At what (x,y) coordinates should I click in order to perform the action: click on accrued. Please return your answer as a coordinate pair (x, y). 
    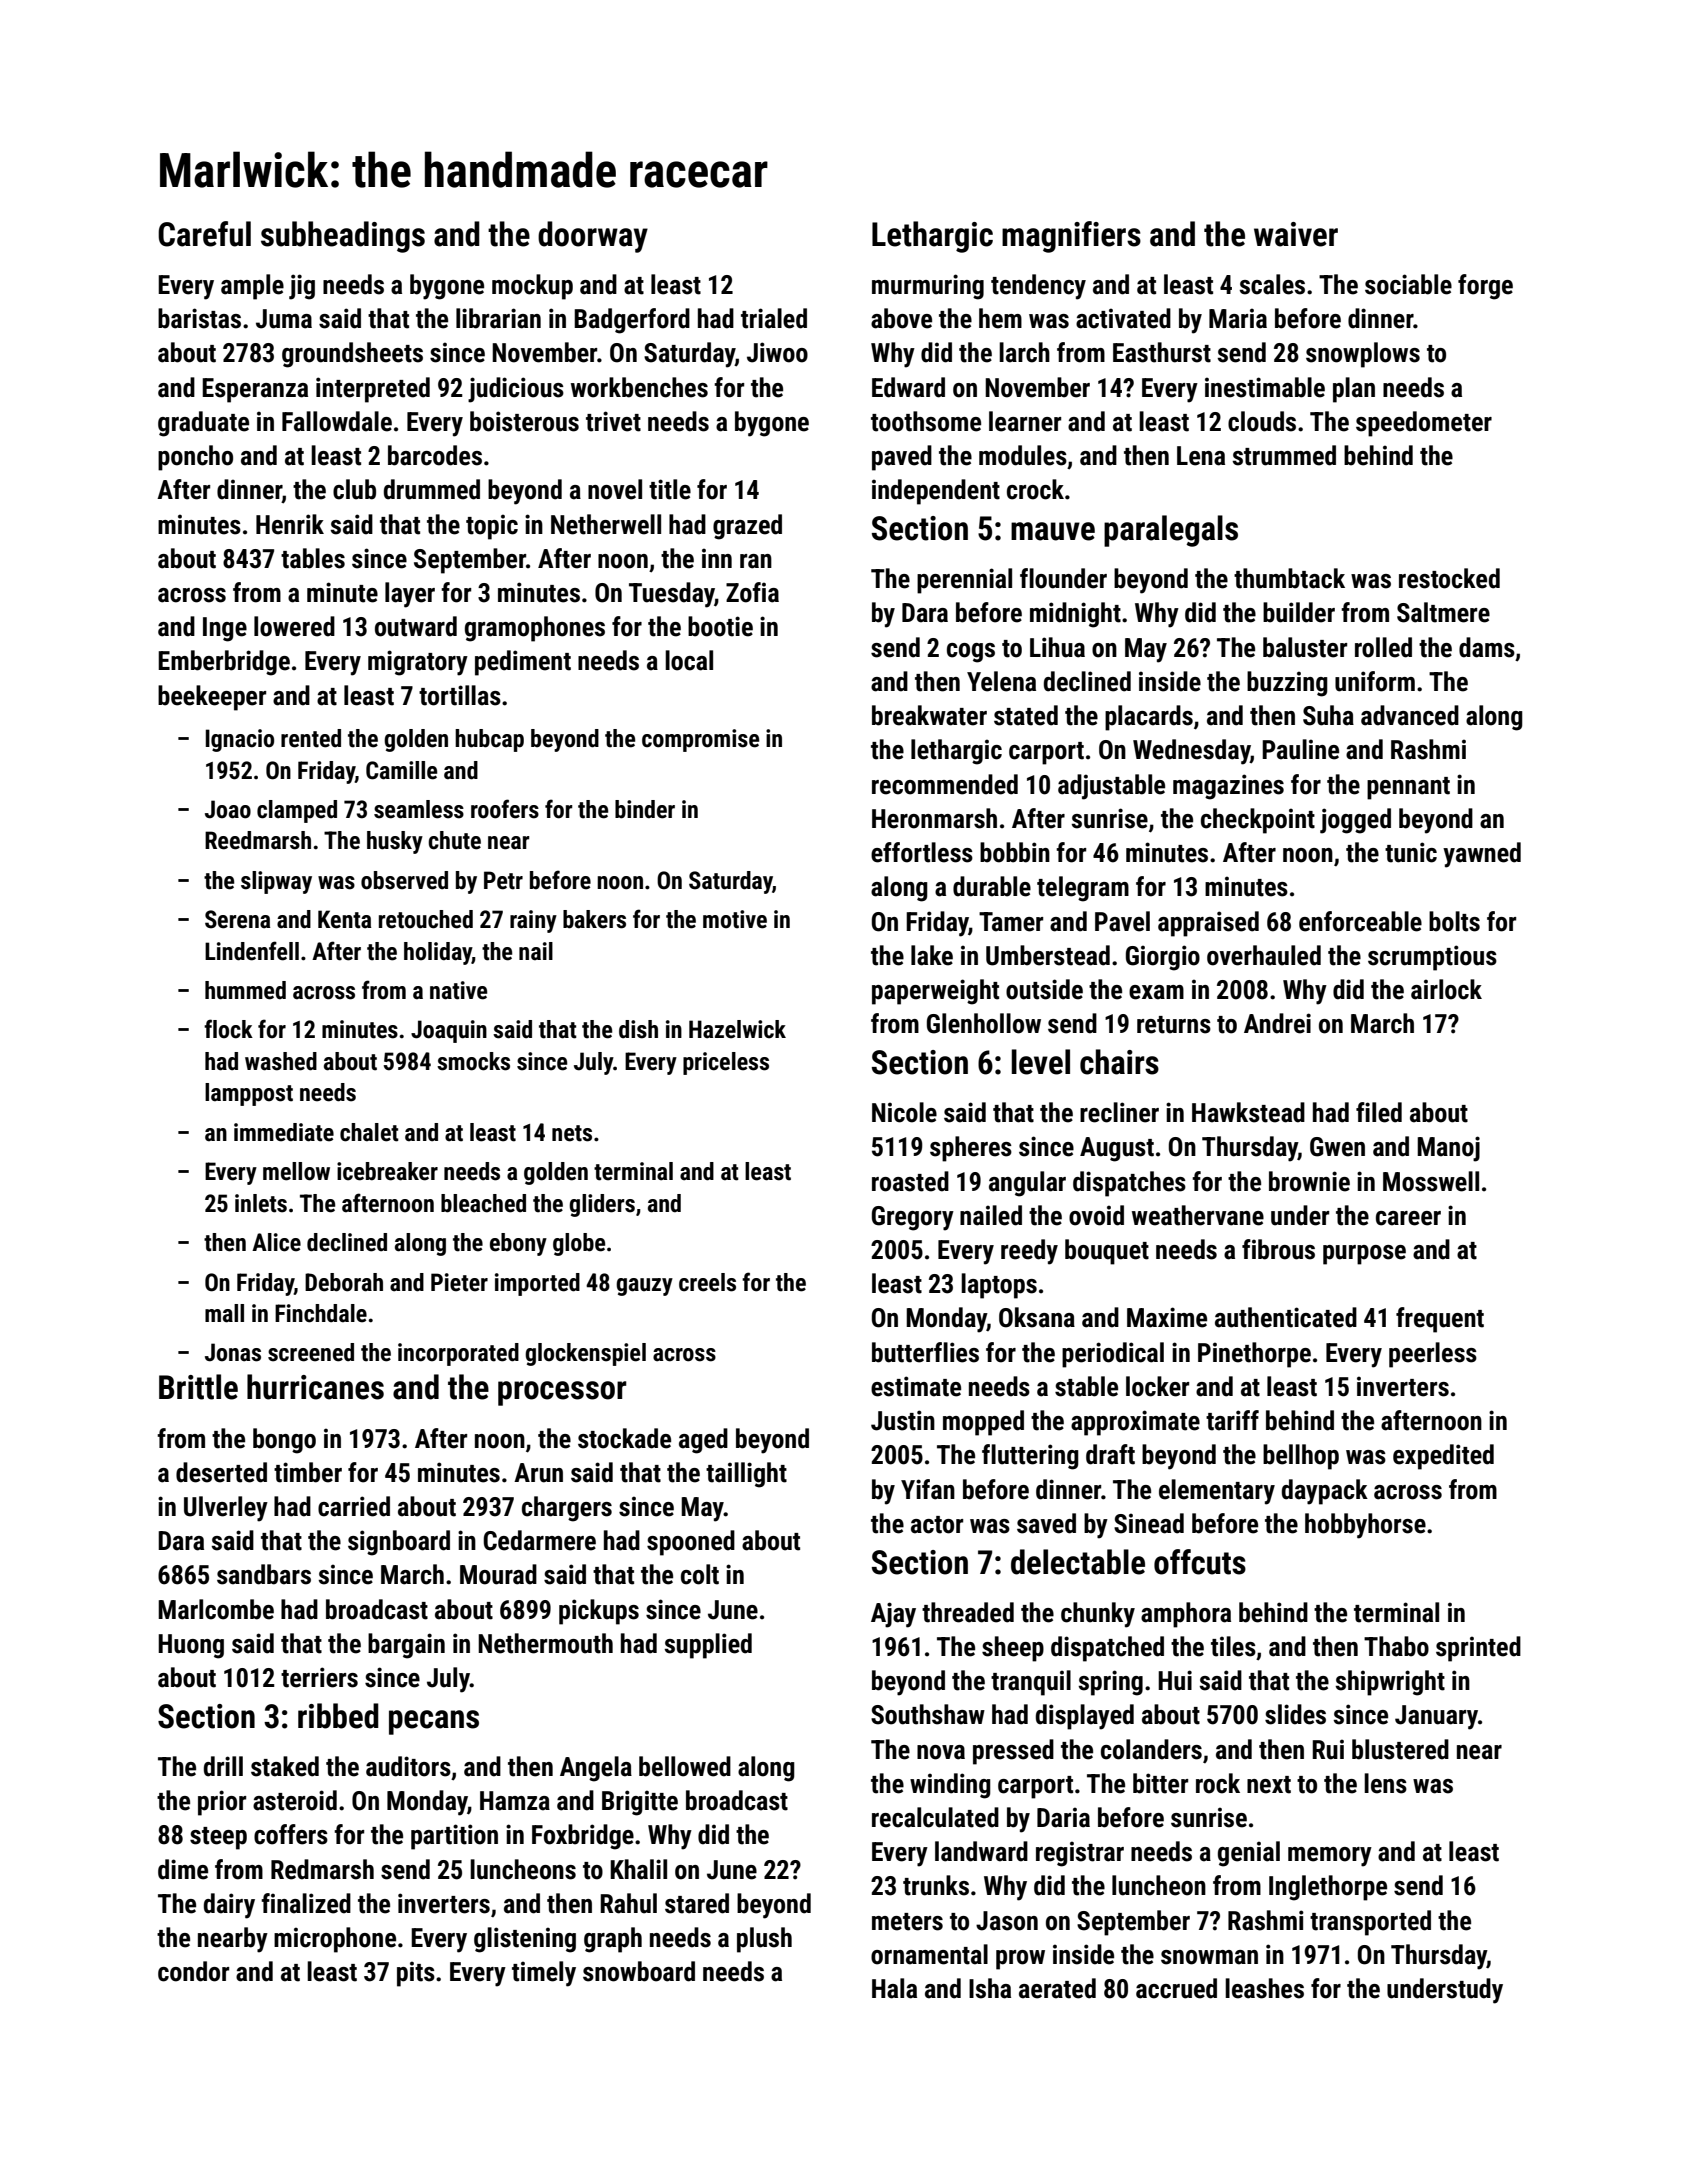
    Looking at the image, I should click on (1176, 1988).
